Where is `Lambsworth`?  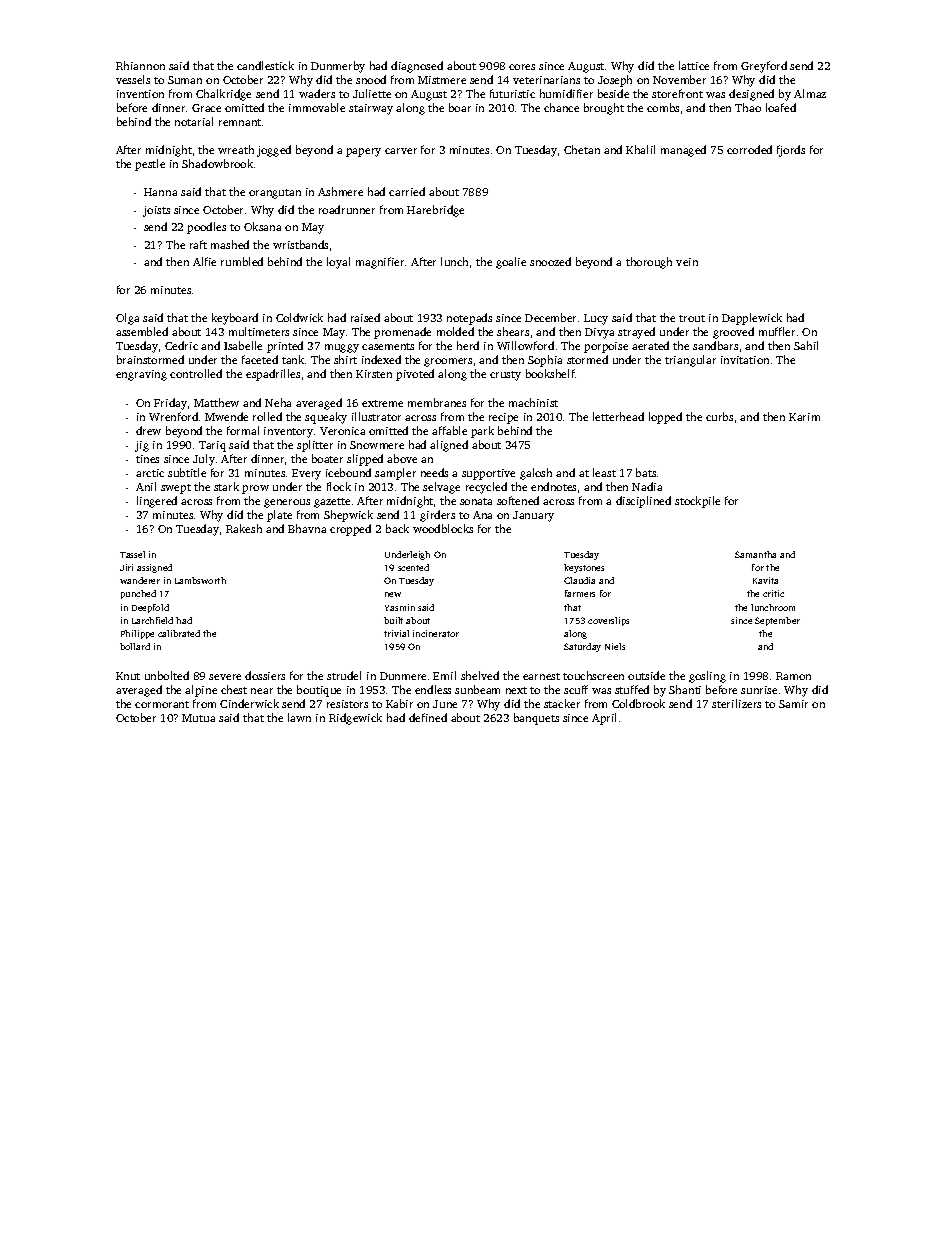
Lambsworth is located at coordinates (200, 580).
